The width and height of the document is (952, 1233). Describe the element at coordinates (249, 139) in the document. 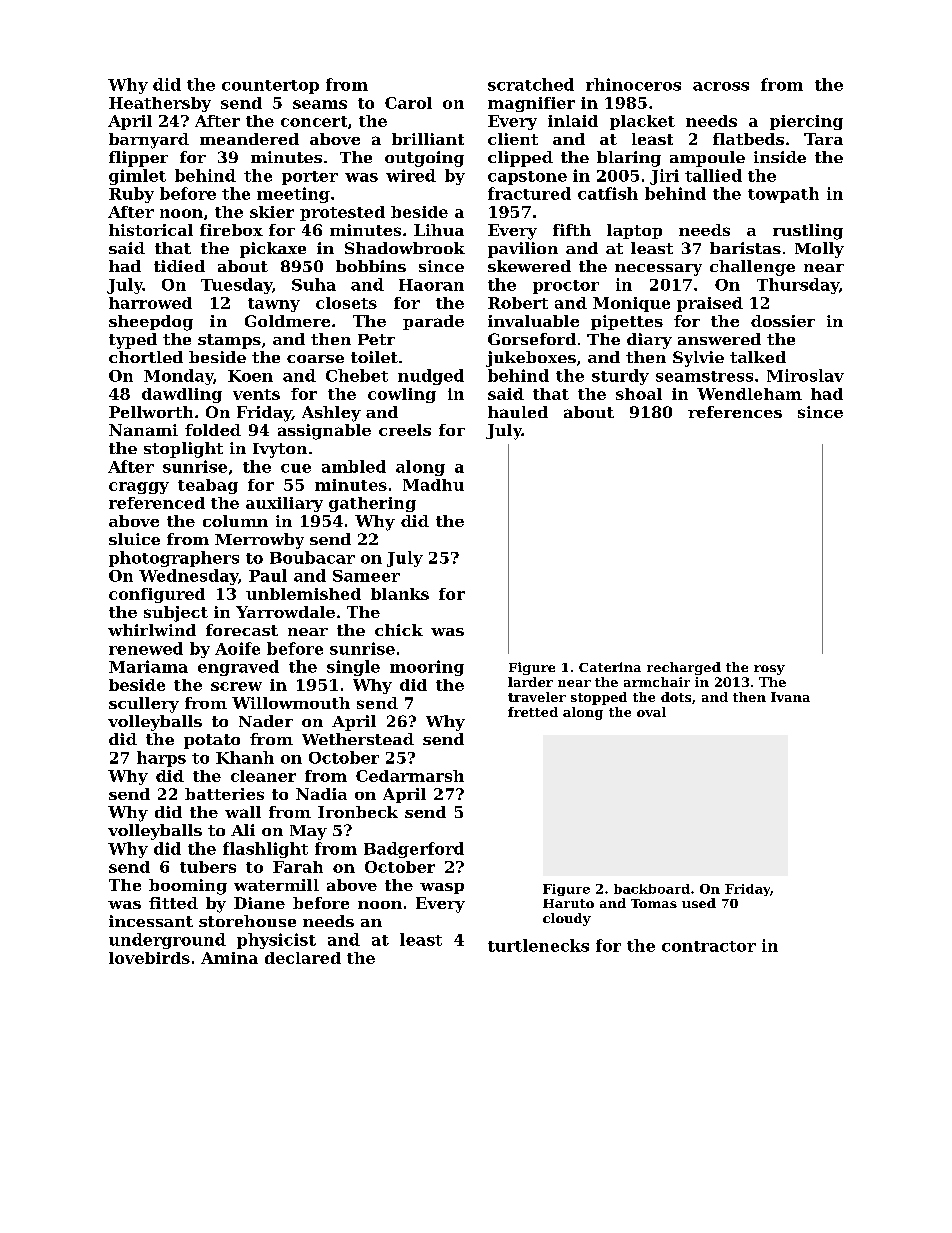

I see `meandered` at that location.
